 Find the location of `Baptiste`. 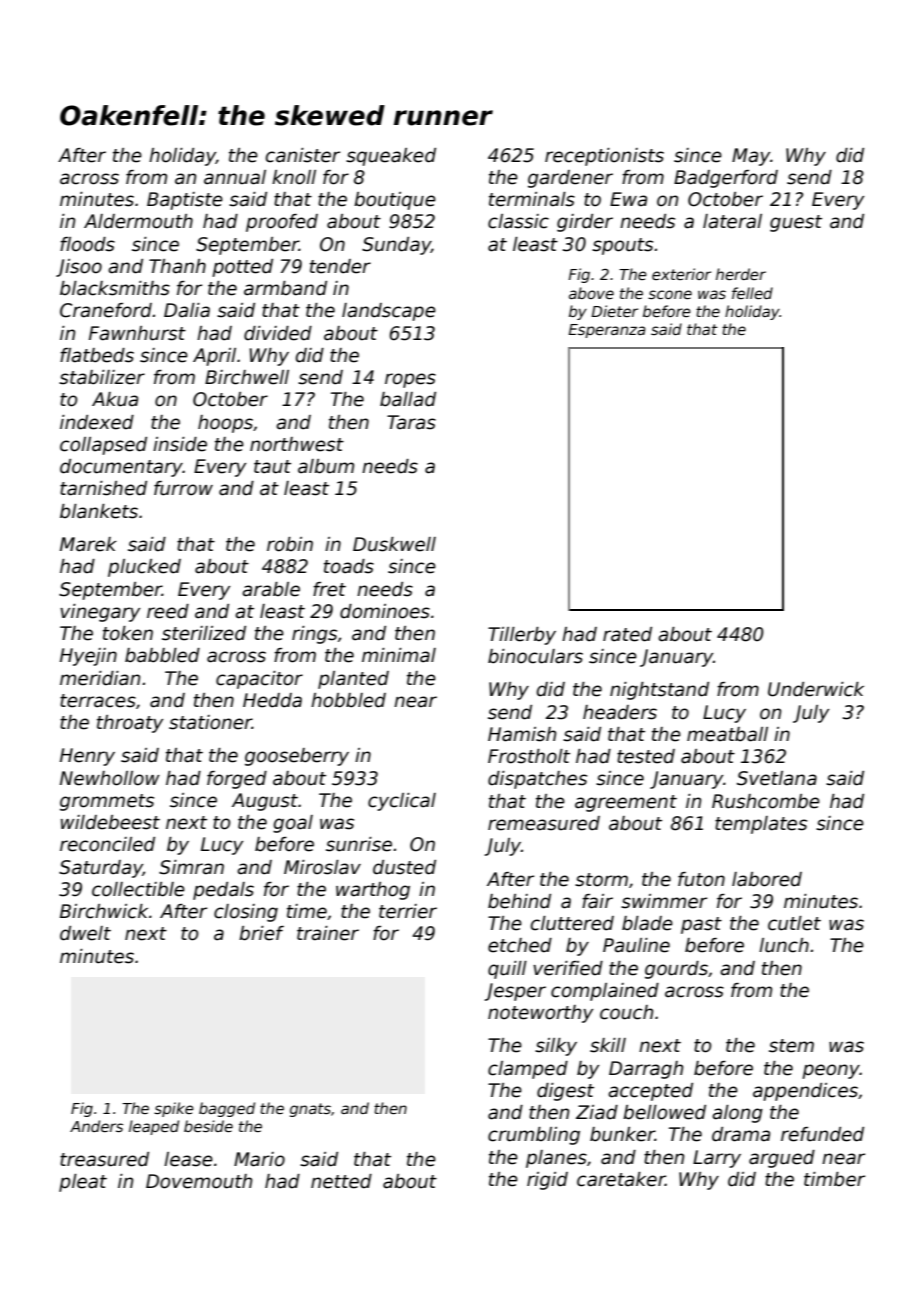

Baptiste is located at coordinates (185, 201).
